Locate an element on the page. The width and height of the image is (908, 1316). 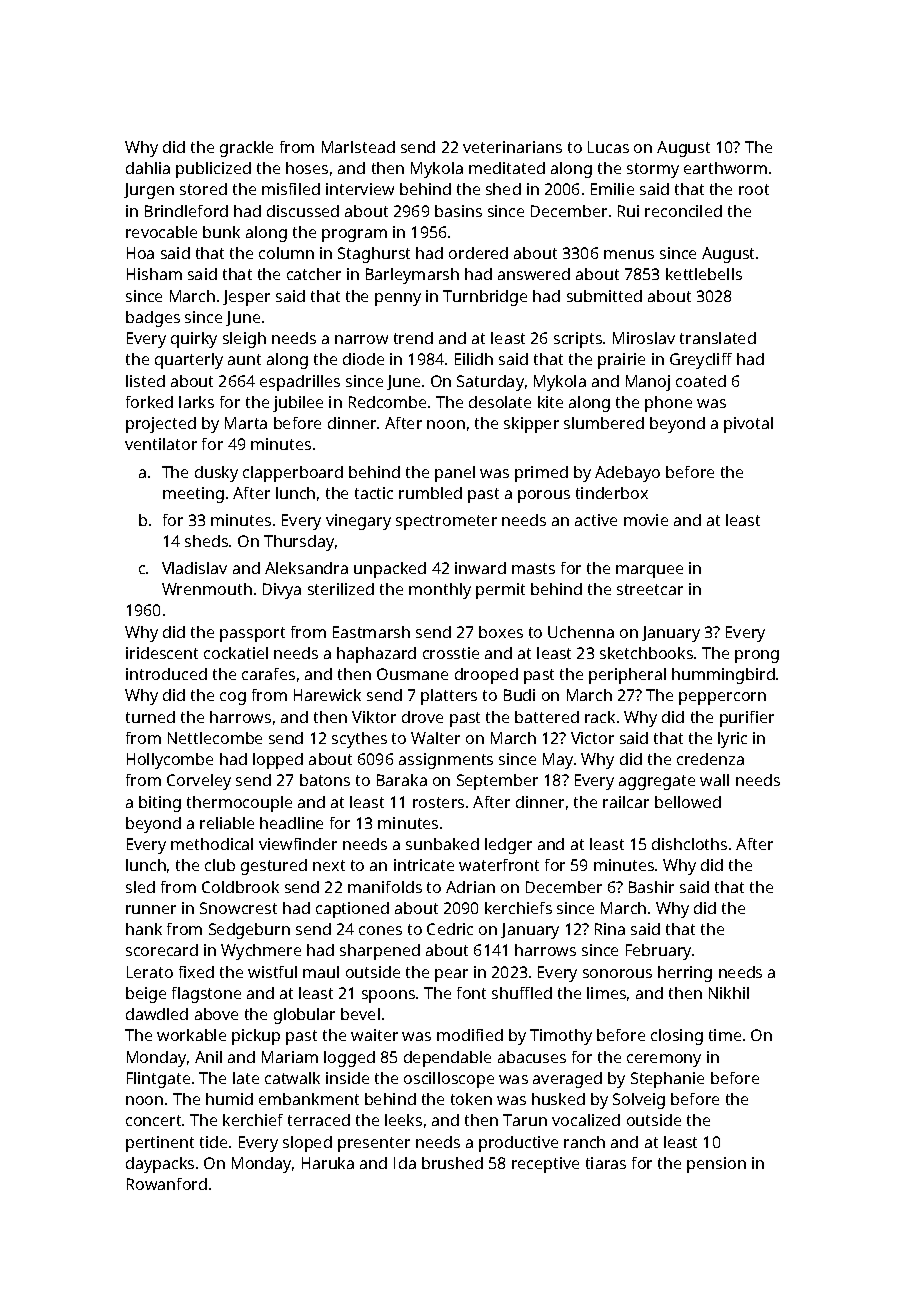
Marlstead is located at coordinates (358, 147).
